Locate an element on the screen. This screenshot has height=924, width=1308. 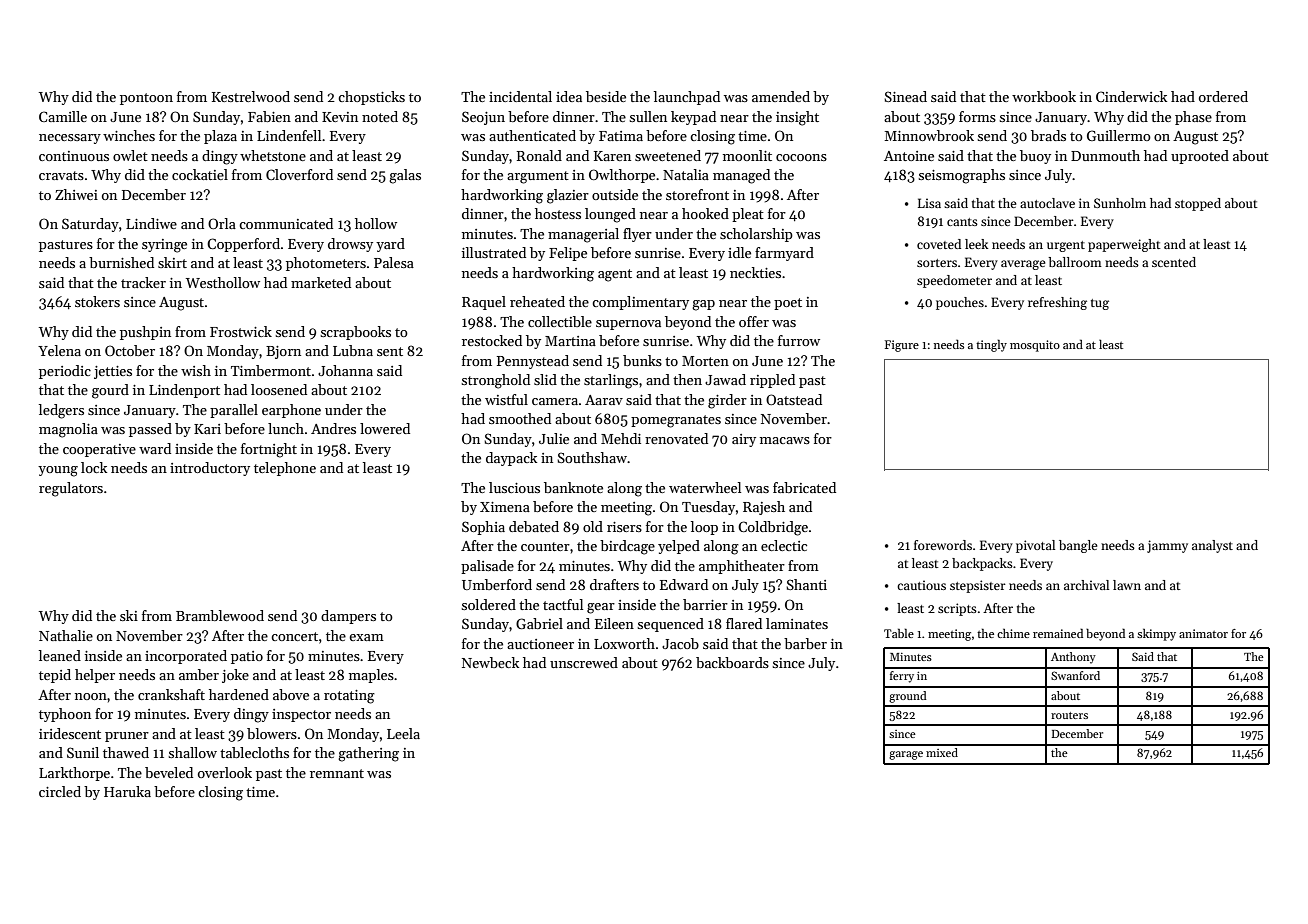
agent is located at coordinates (615, 275).
